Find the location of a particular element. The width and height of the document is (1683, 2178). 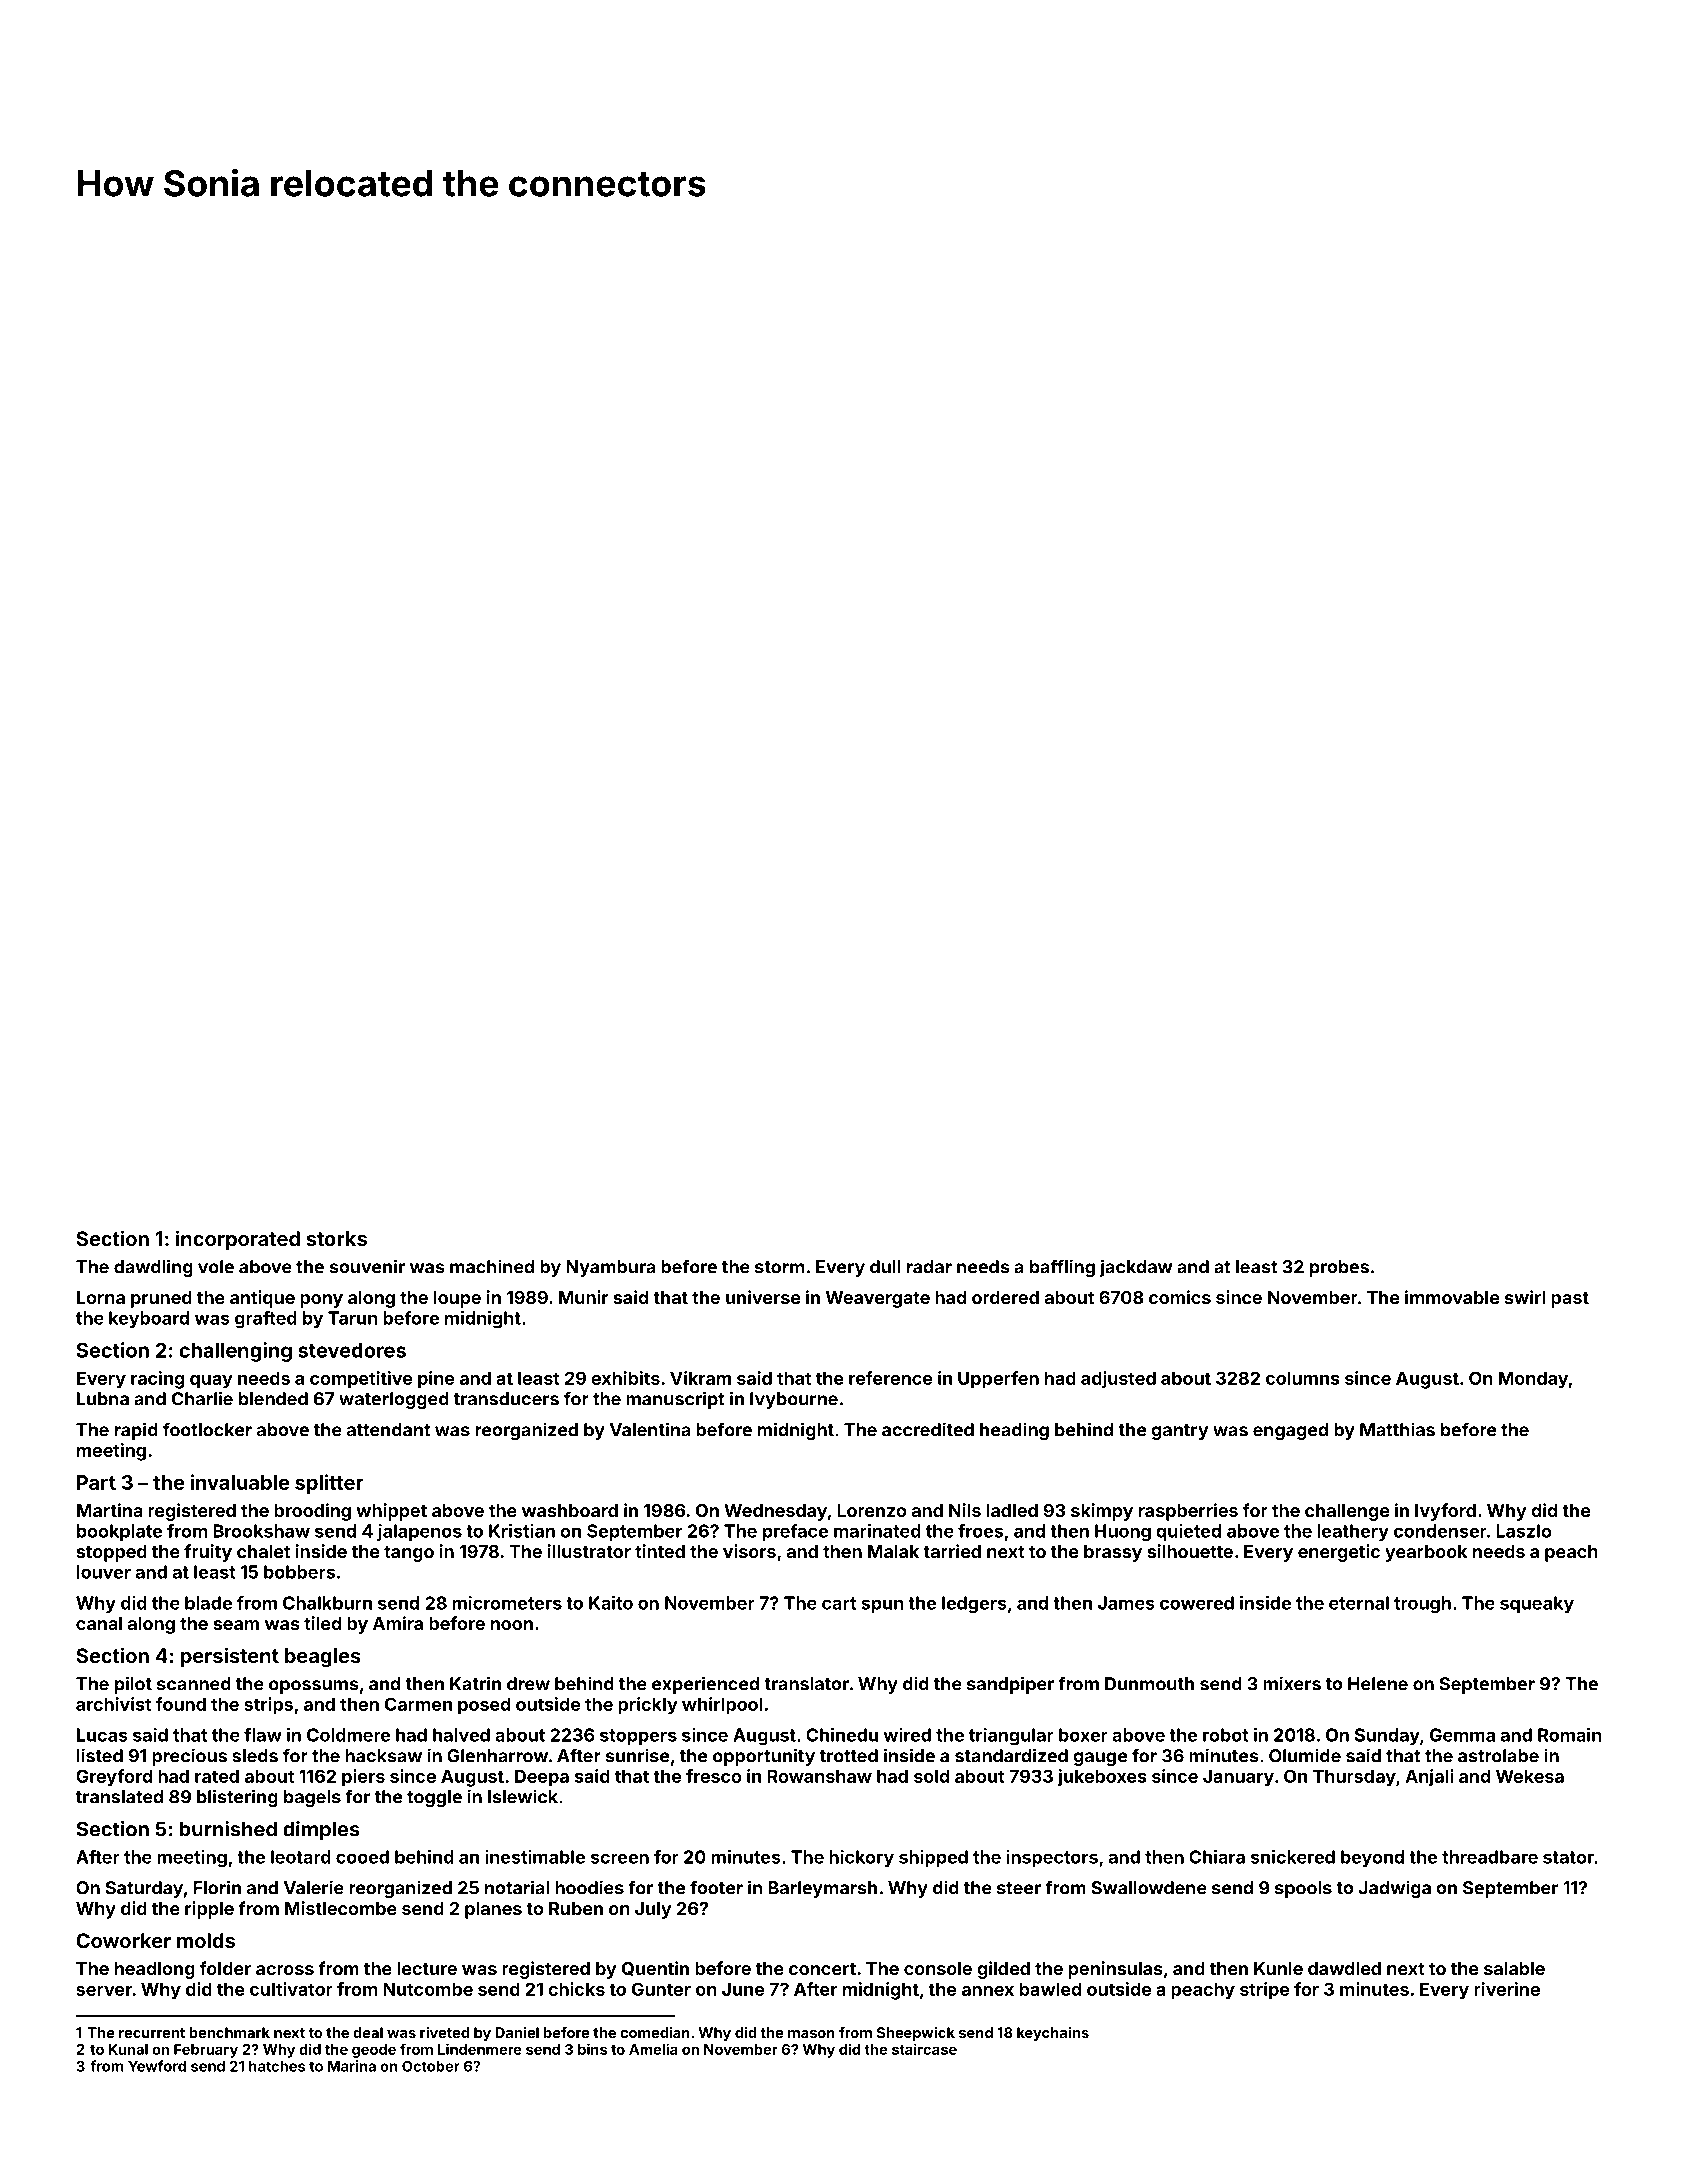

pony is located at coordinates (321, 1301).
